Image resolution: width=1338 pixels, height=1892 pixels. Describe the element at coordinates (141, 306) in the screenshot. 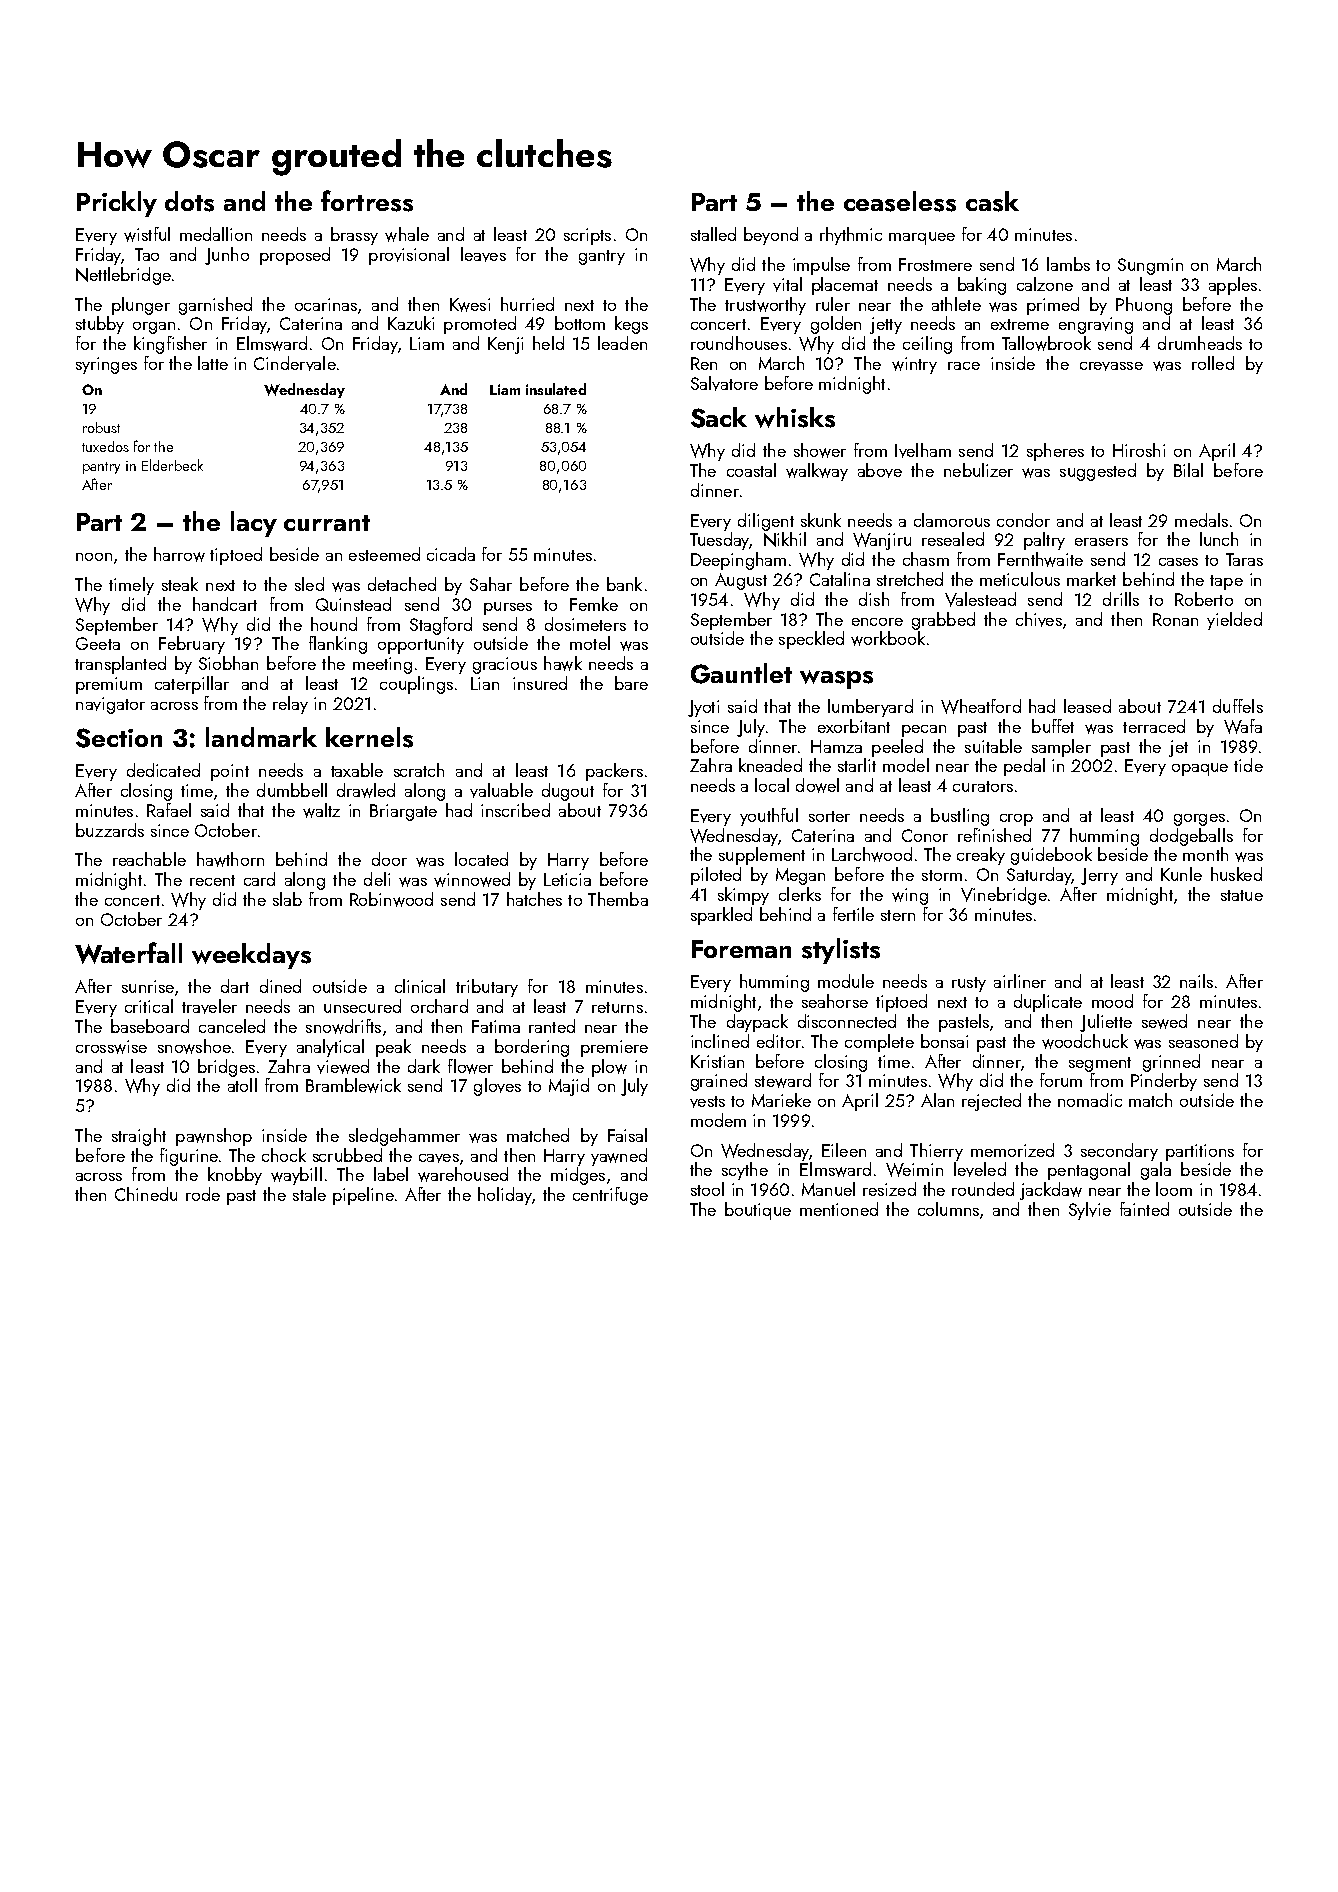

I see `plunger` at that location.
